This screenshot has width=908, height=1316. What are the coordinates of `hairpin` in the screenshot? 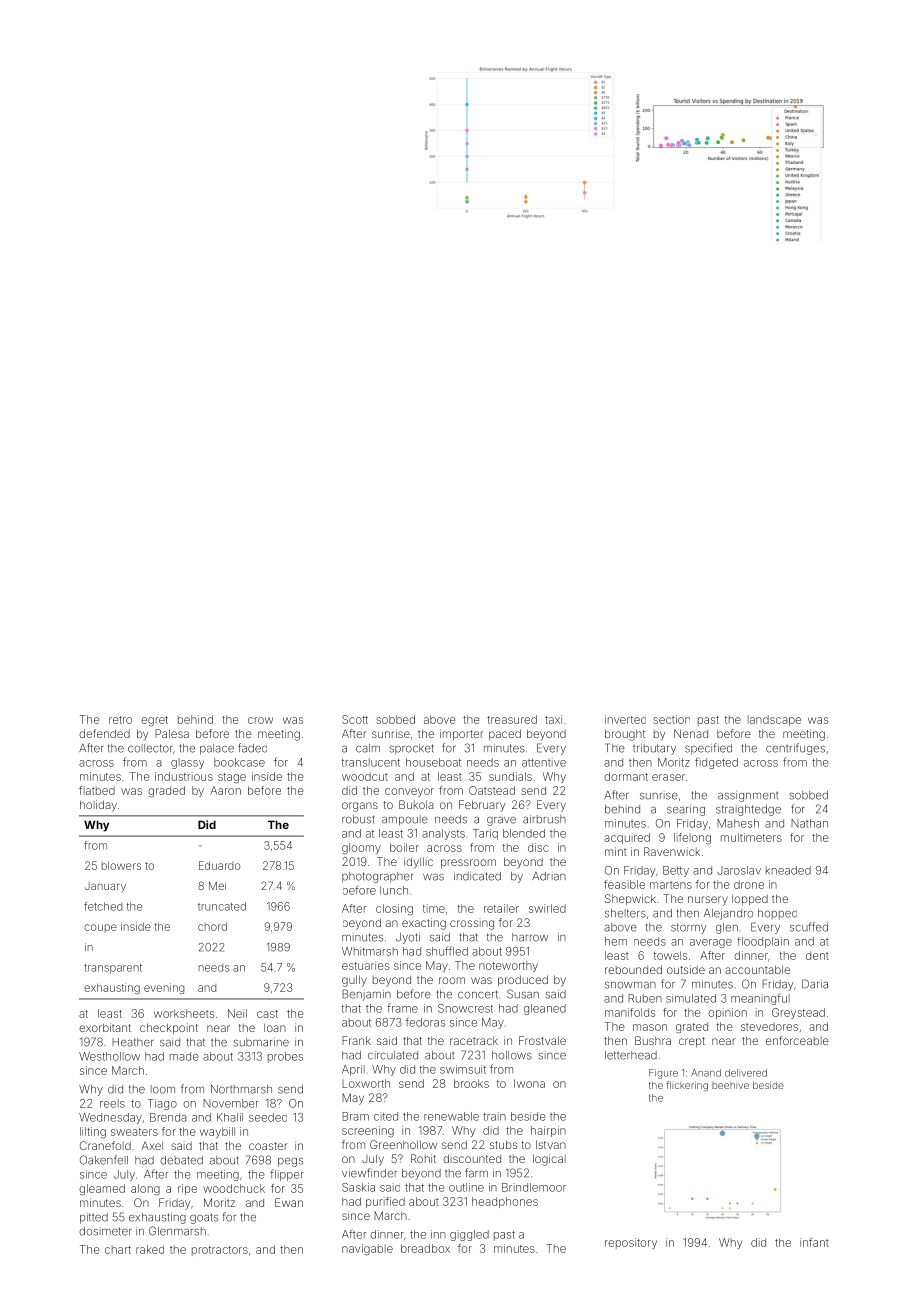 It's located at (548, 1131).
